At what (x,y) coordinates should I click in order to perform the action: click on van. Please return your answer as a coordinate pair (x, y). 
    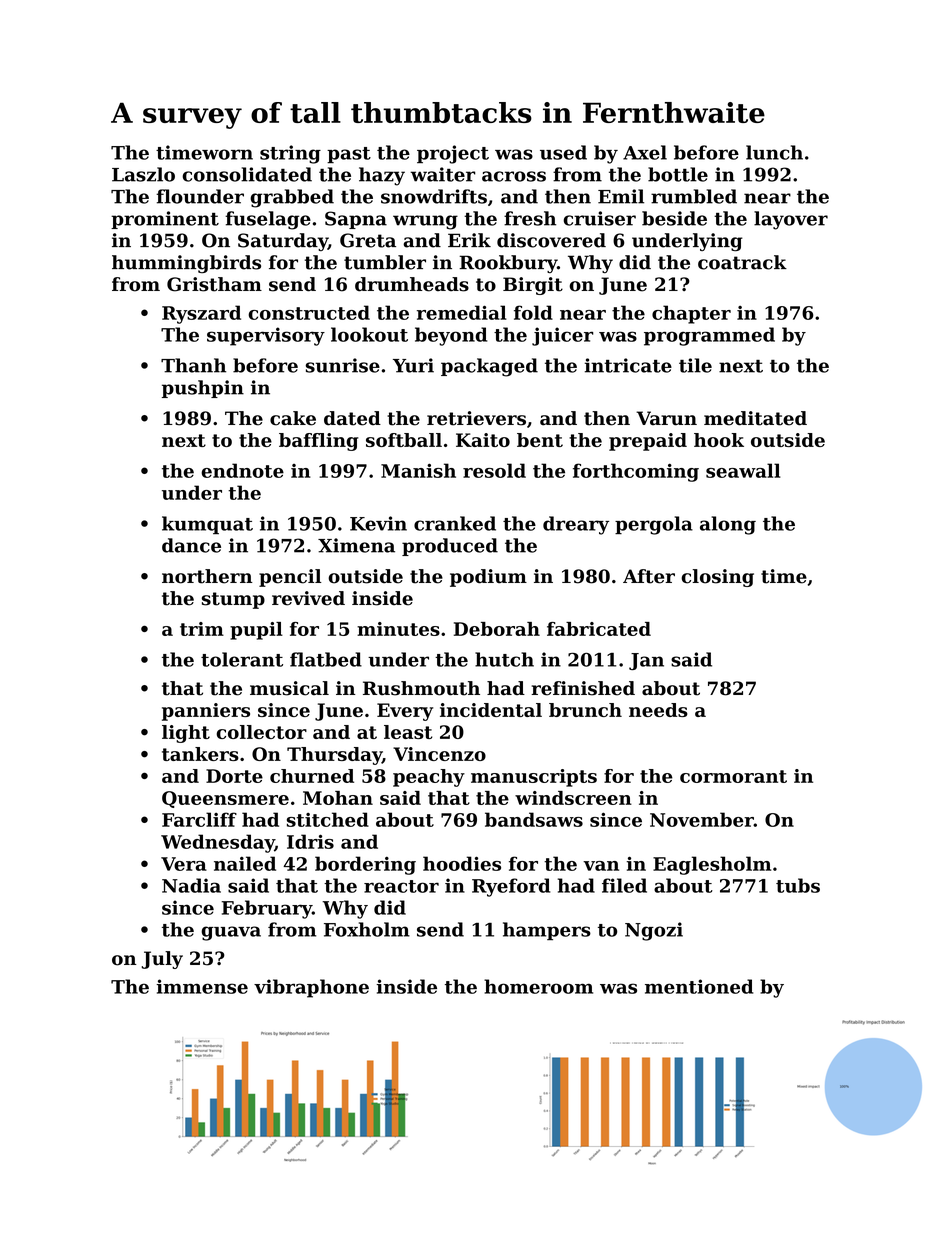
    Looking at the image, I should click on (601, 866).
